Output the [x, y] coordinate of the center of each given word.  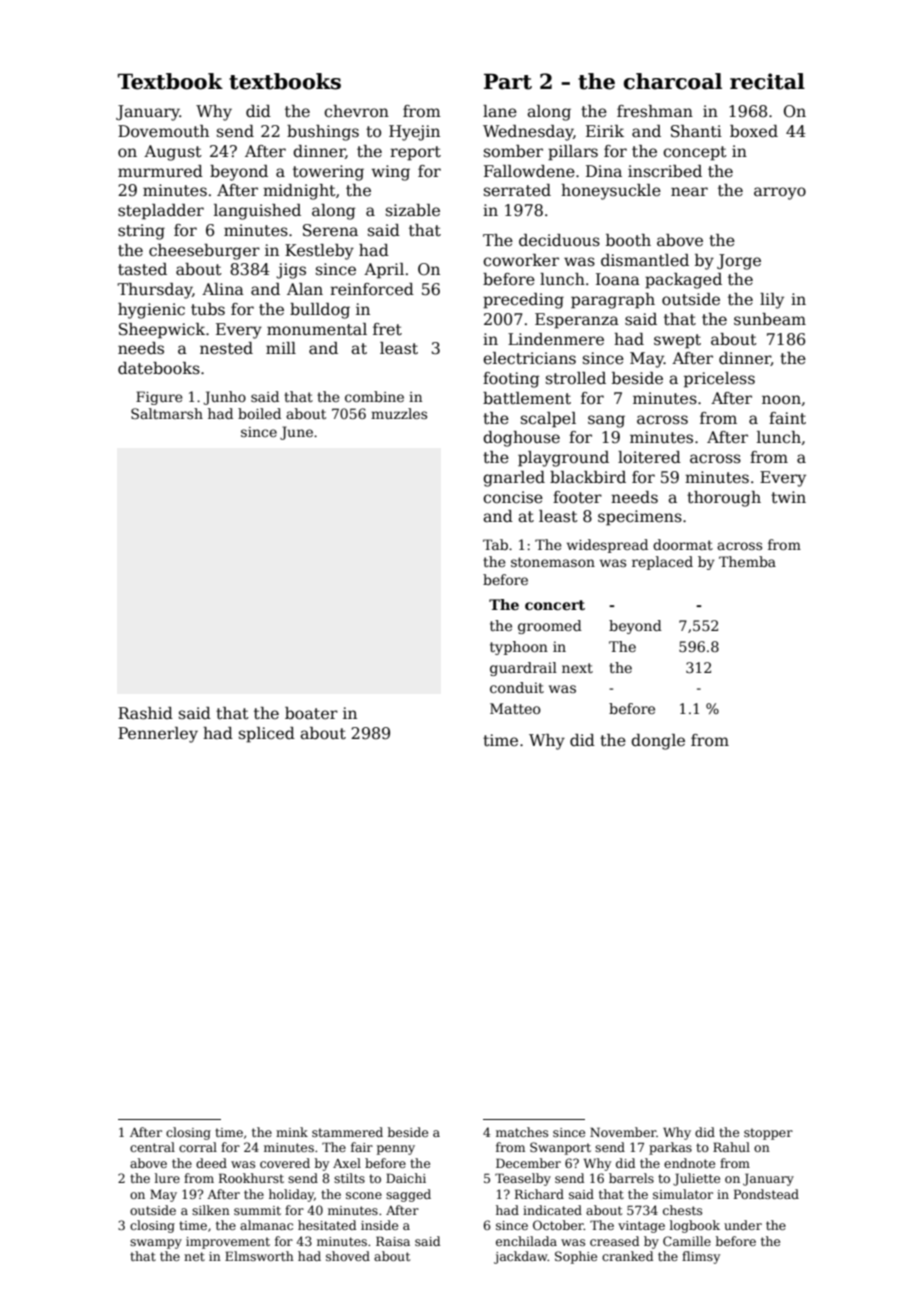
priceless [719, 380]
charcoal [673, 81]
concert [555, 605]
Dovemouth [163, 131]
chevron [356, 111]
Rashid [145, 713]
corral [198, 1147]
